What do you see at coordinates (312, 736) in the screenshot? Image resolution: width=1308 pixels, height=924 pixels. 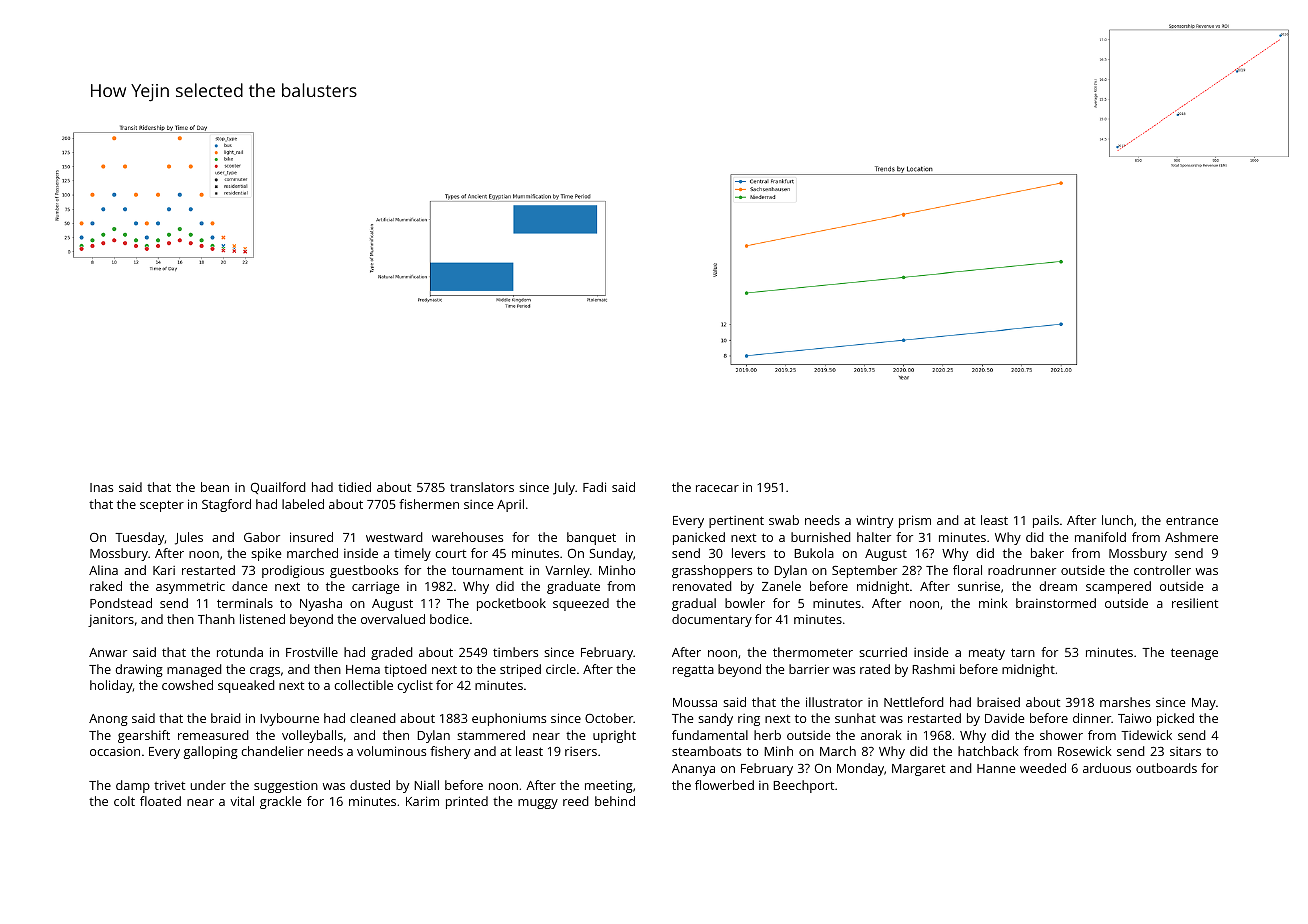 I see `volleyballs` at bounding box center [312, 736].
